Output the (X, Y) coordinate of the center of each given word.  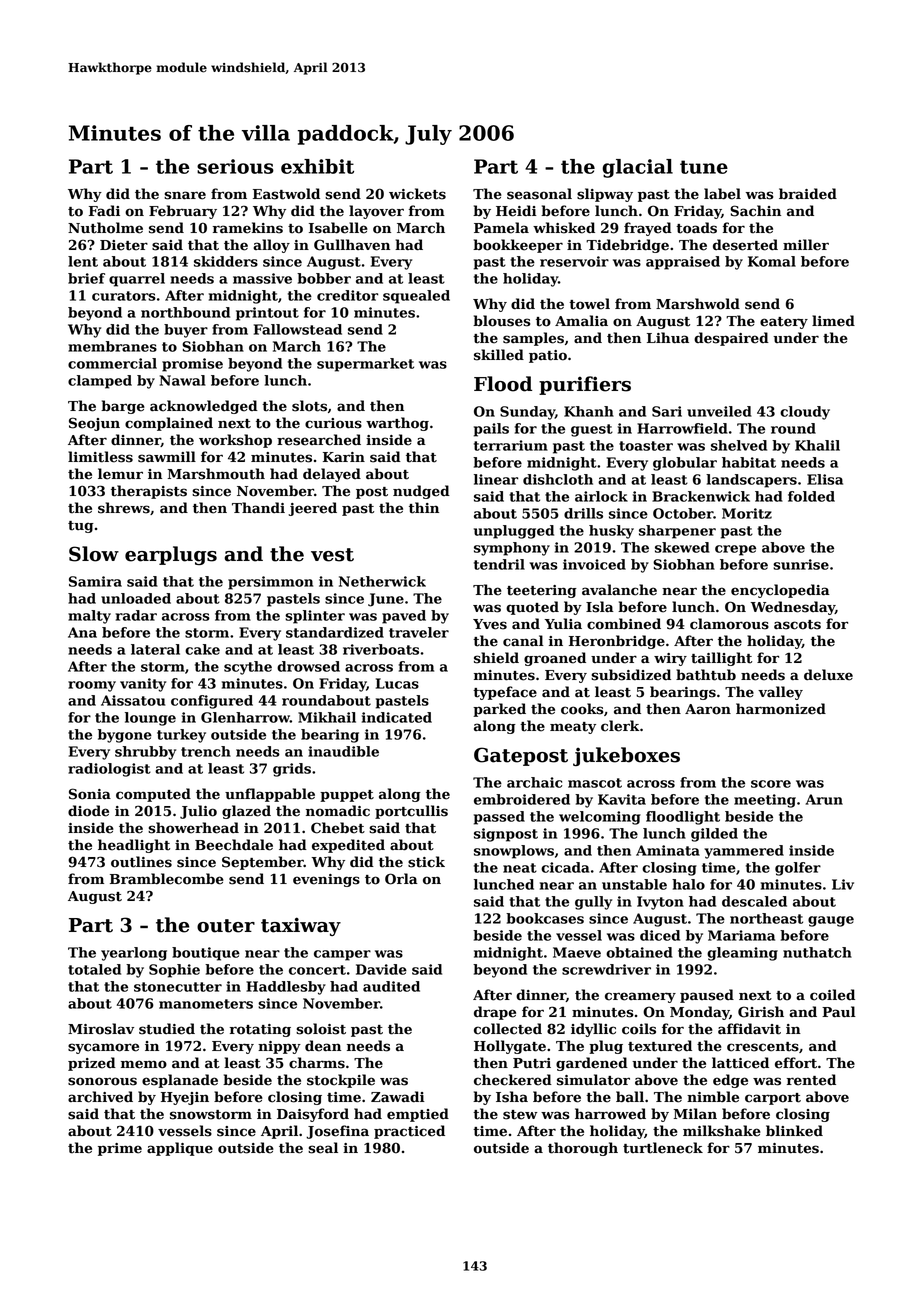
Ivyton (660, 903)
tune (704, 167)
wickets (417, 194)
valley (780, 693)
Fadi (104, 211)
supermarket (365, 365)
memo (144, 1064)
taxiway (301, 926)
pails (491, 430)
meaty (573, 728)
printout (267, 314)
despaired (731, 339)
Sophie (174, 971)
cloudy (805, 413)
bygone (125, 736)
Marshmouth (216, 474)
